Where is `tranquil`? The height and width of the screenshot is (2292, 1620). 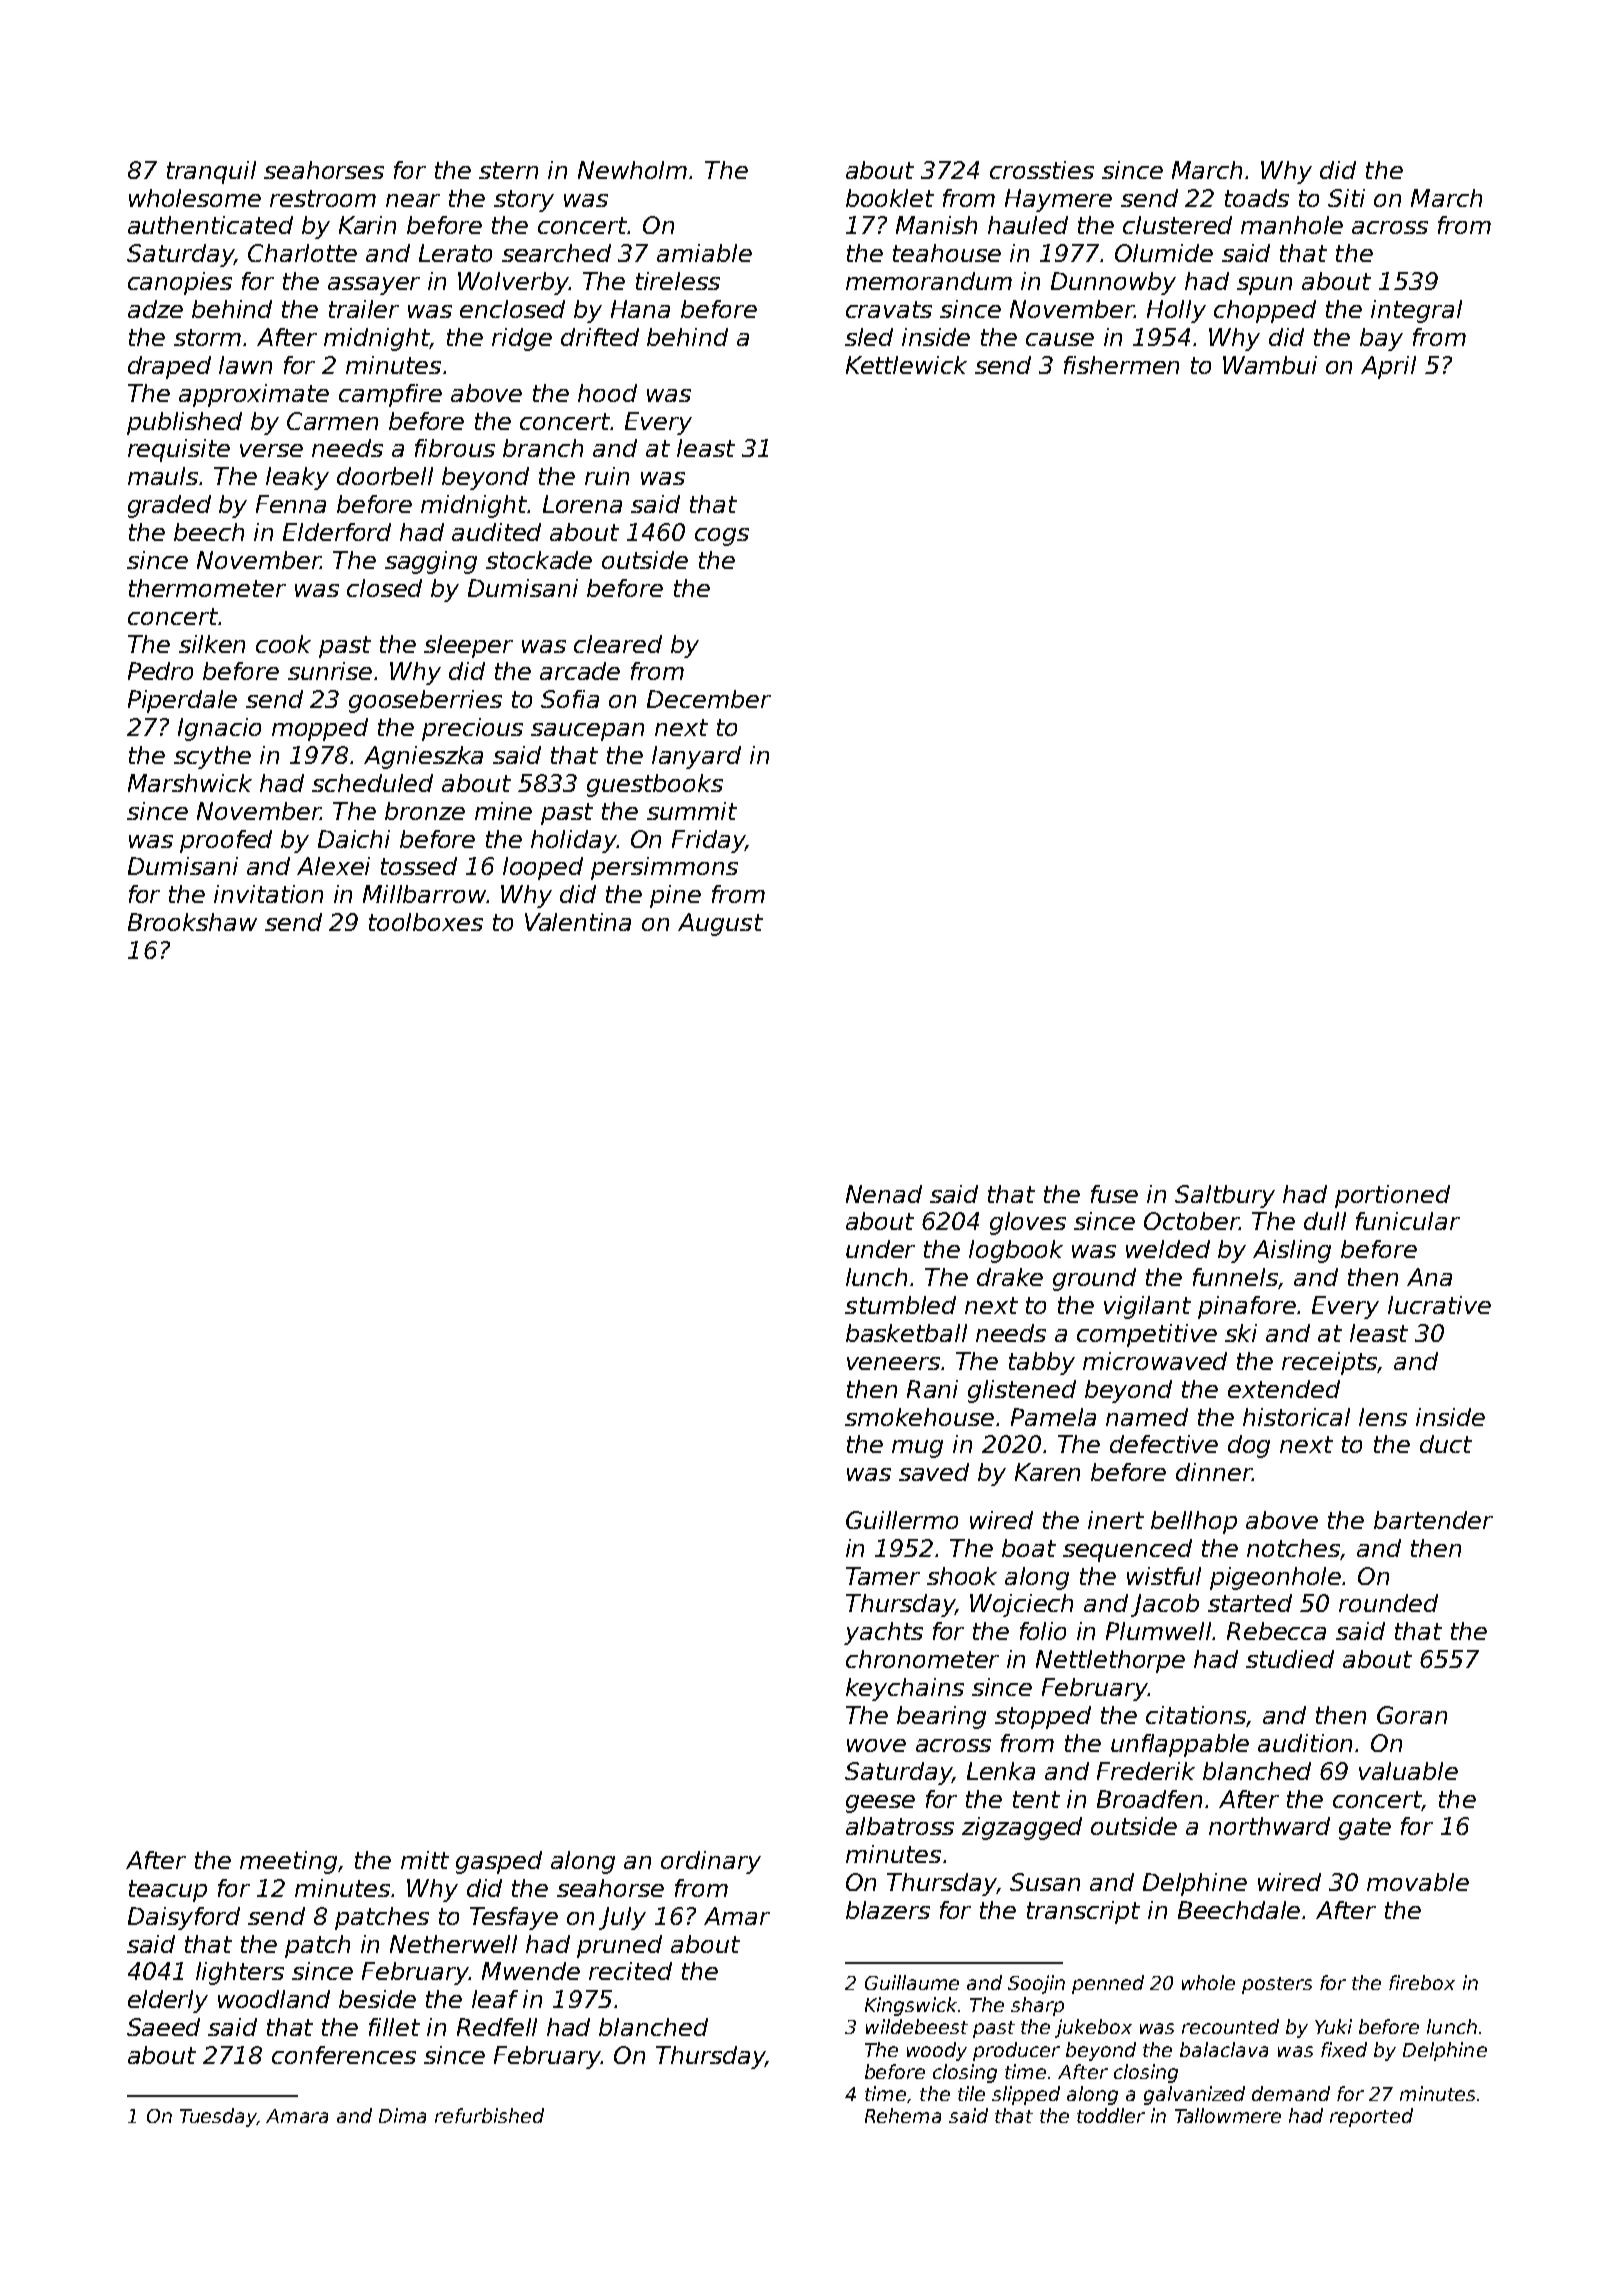
tranquil is located at coordinates (211, 172).
